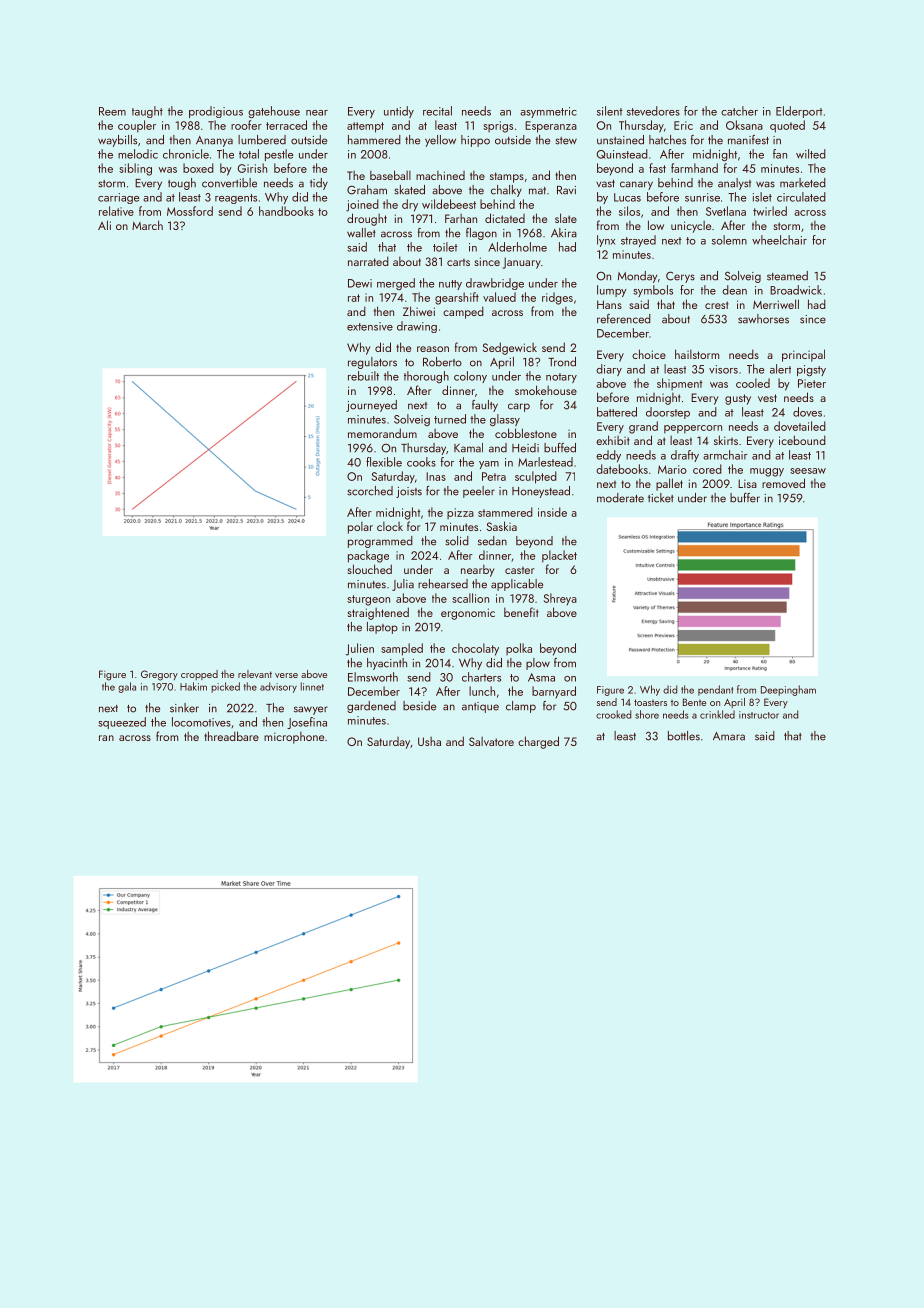  Describe the element at coordinates (380, 542) in the screenshot. I see `programmed` at that location.
